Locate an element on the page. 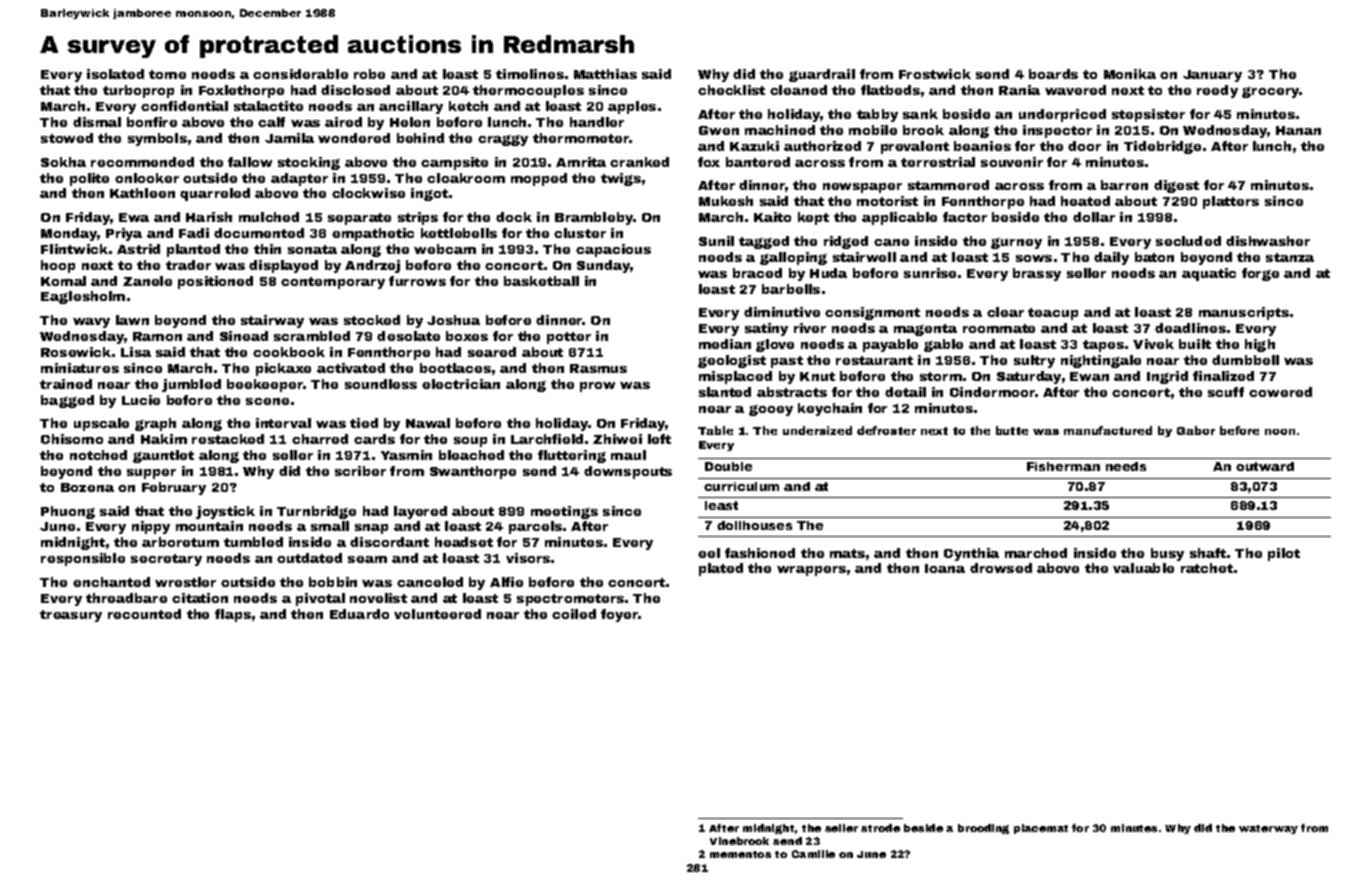 The width and height of the document is (1372, 887). Eduardo is located at coordinates (359, 614).
